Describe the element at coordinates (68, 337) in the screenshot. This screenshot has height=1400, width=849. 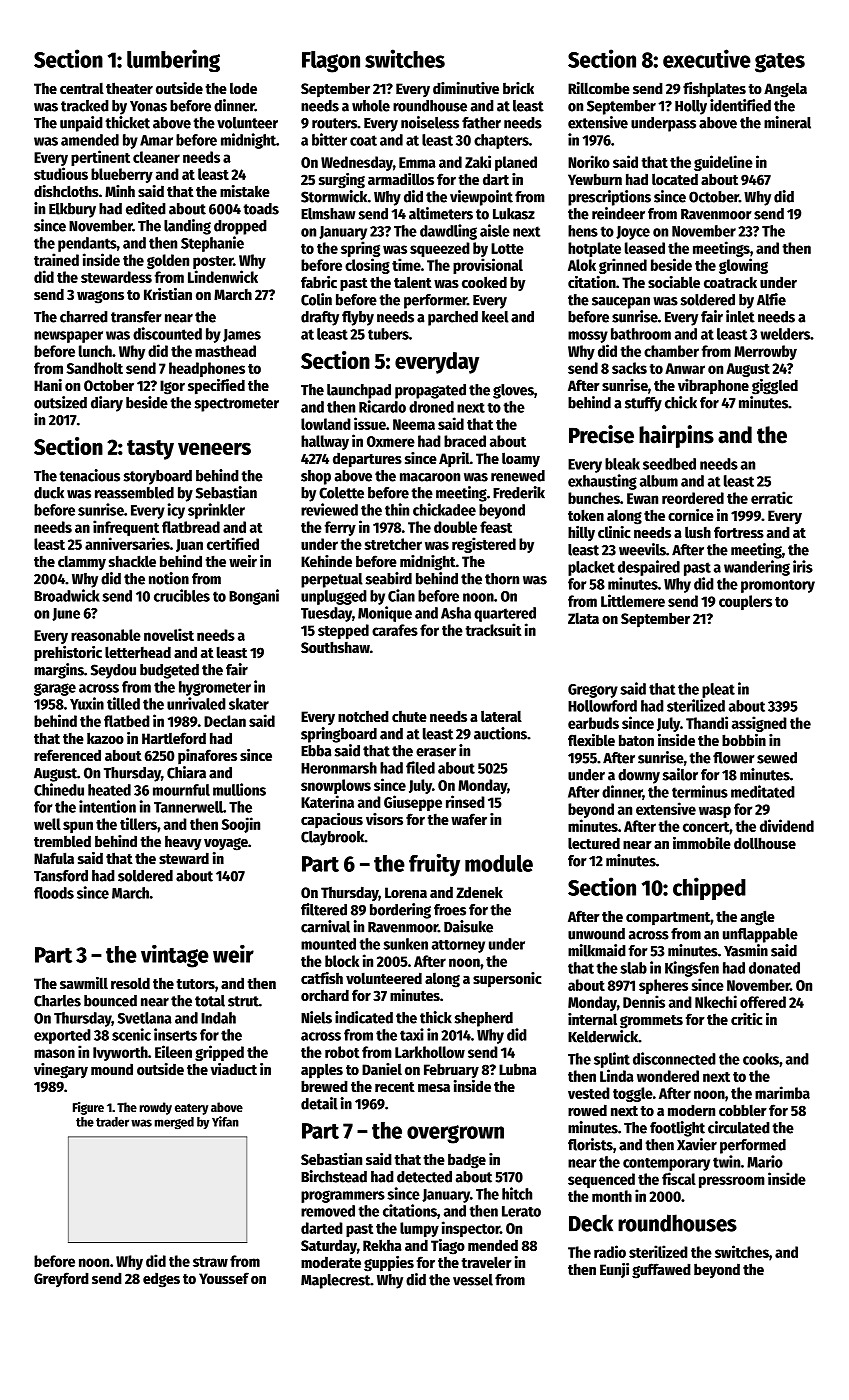
I see `newspaper` at that location.
